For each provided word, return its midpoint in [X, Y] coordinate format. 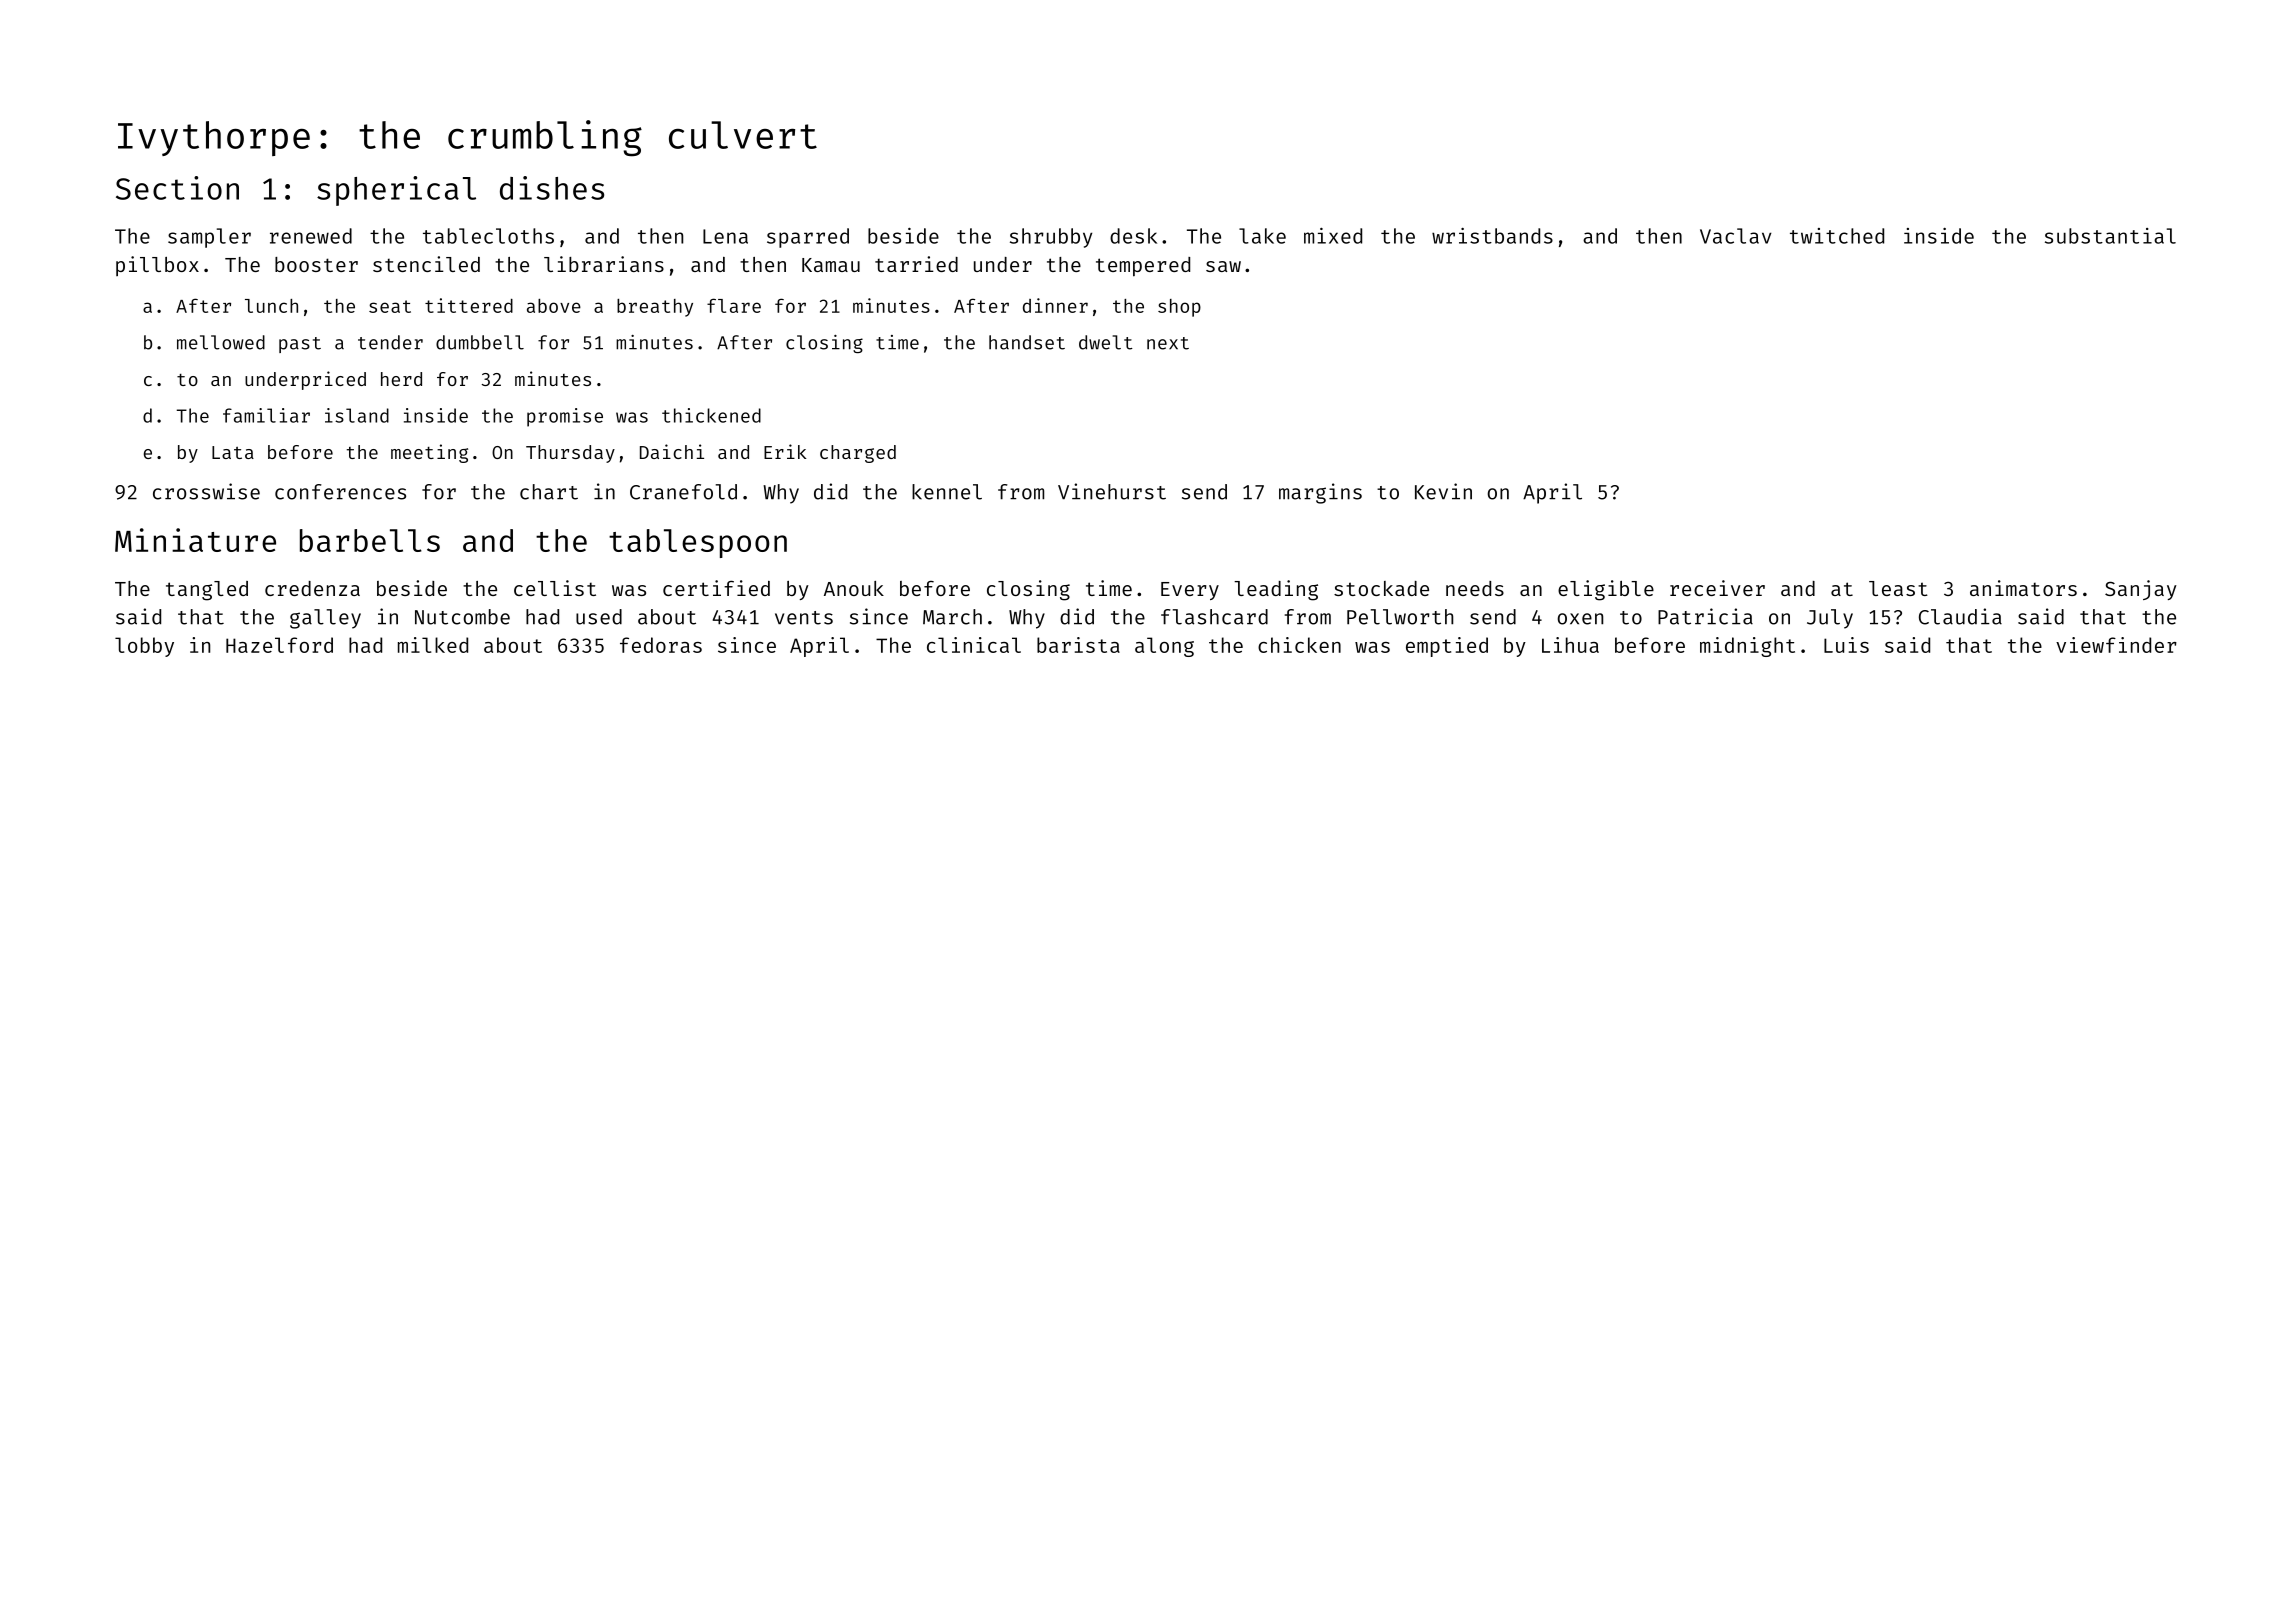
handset [1027, 342]
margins [1320, 493]
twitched [1837, 236]
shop [1179, 308]
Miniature [195, 540]
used [599, 617]
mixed [1333, 236]
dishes [552, 188]
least [1898, 588]
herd [401, 379]
